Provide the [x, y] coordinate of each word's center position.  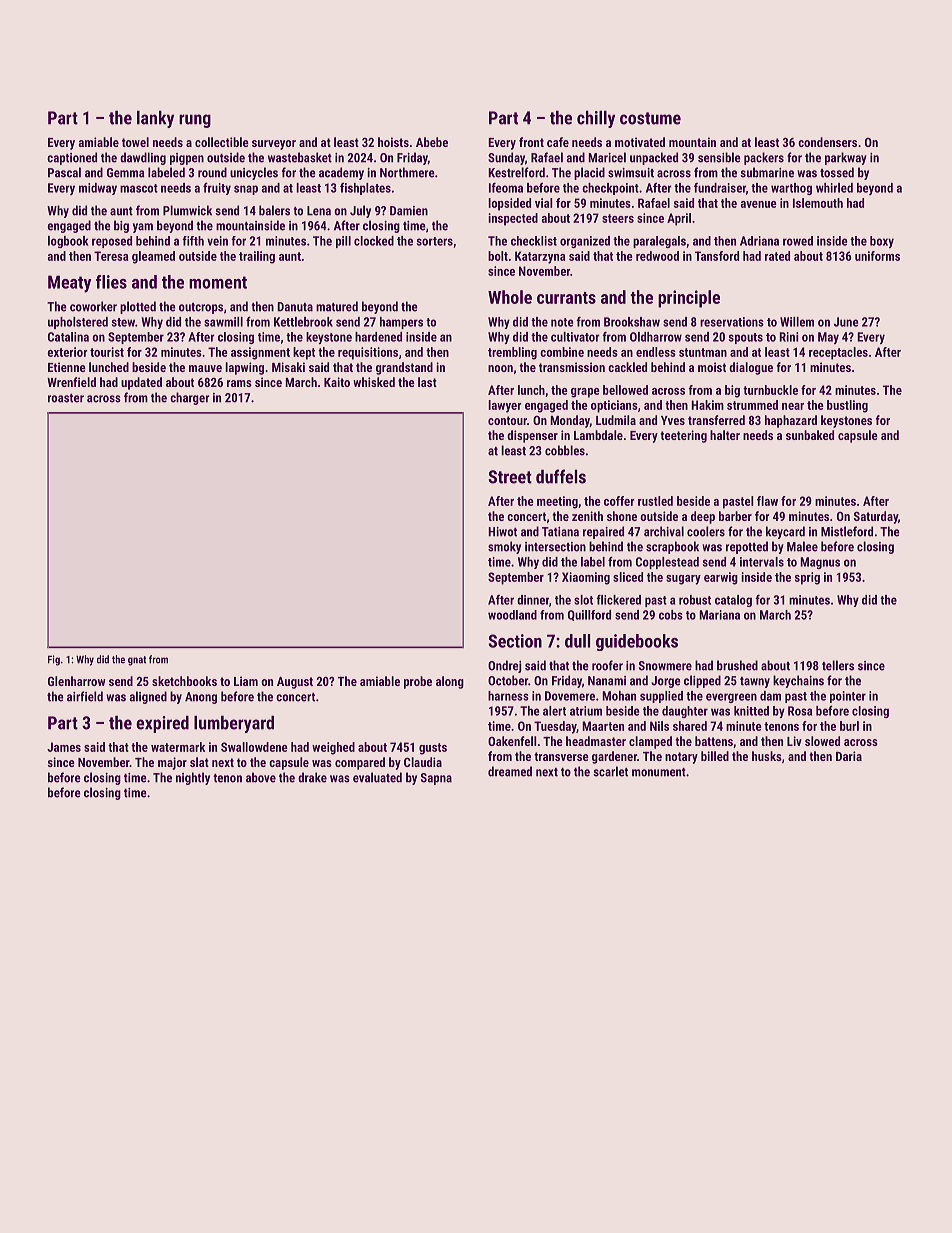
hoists [393, 142]
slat [199, 762]
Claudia [423, 762]
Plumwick [187, 210]
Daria [849, 756]
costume [650, 118]
